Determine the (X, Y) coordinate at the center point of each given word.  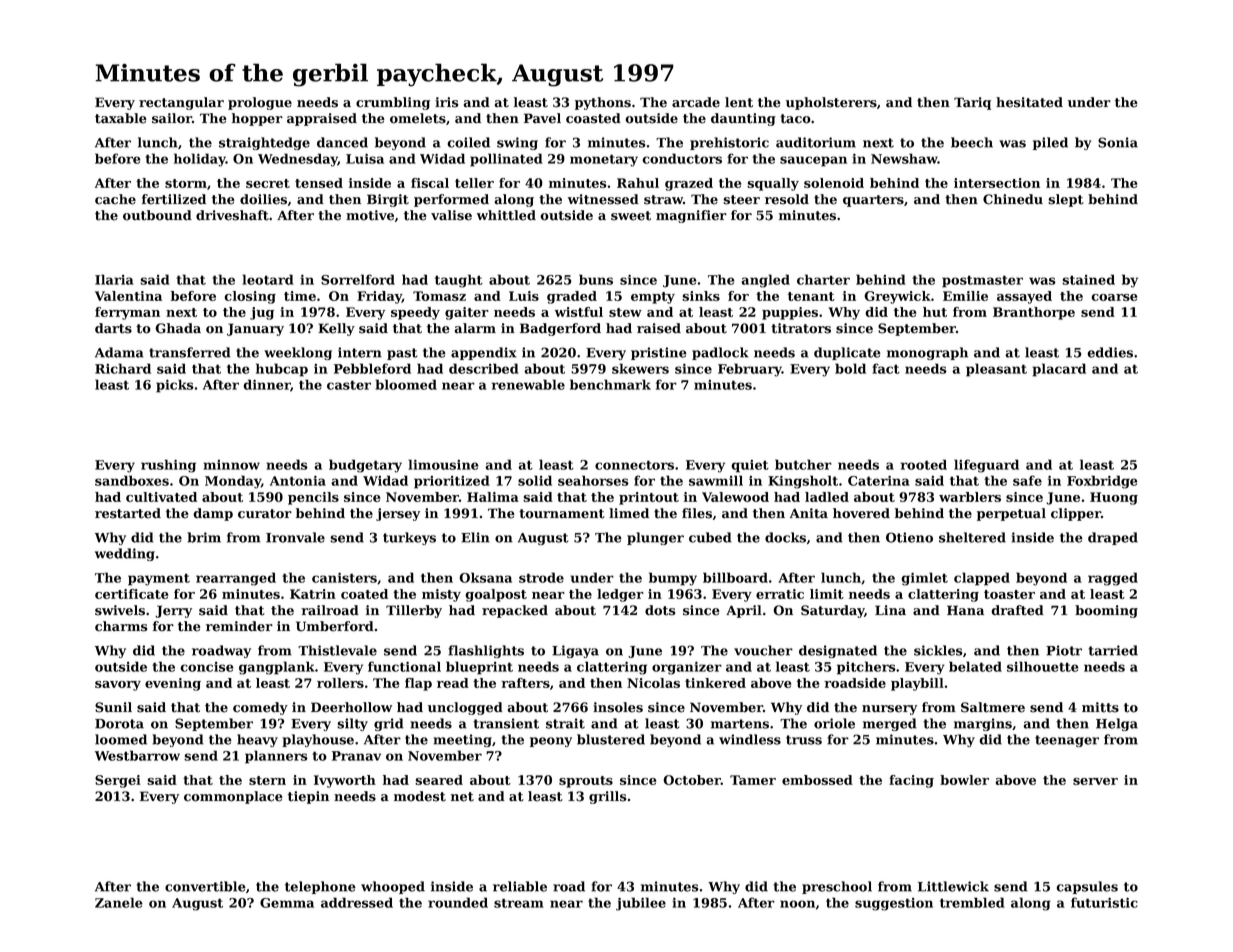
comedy (260, 708)
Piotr (1064, 650)
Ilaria (114, 279)
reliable (520, 886)
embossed (817, 780)
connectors (634, 465)
